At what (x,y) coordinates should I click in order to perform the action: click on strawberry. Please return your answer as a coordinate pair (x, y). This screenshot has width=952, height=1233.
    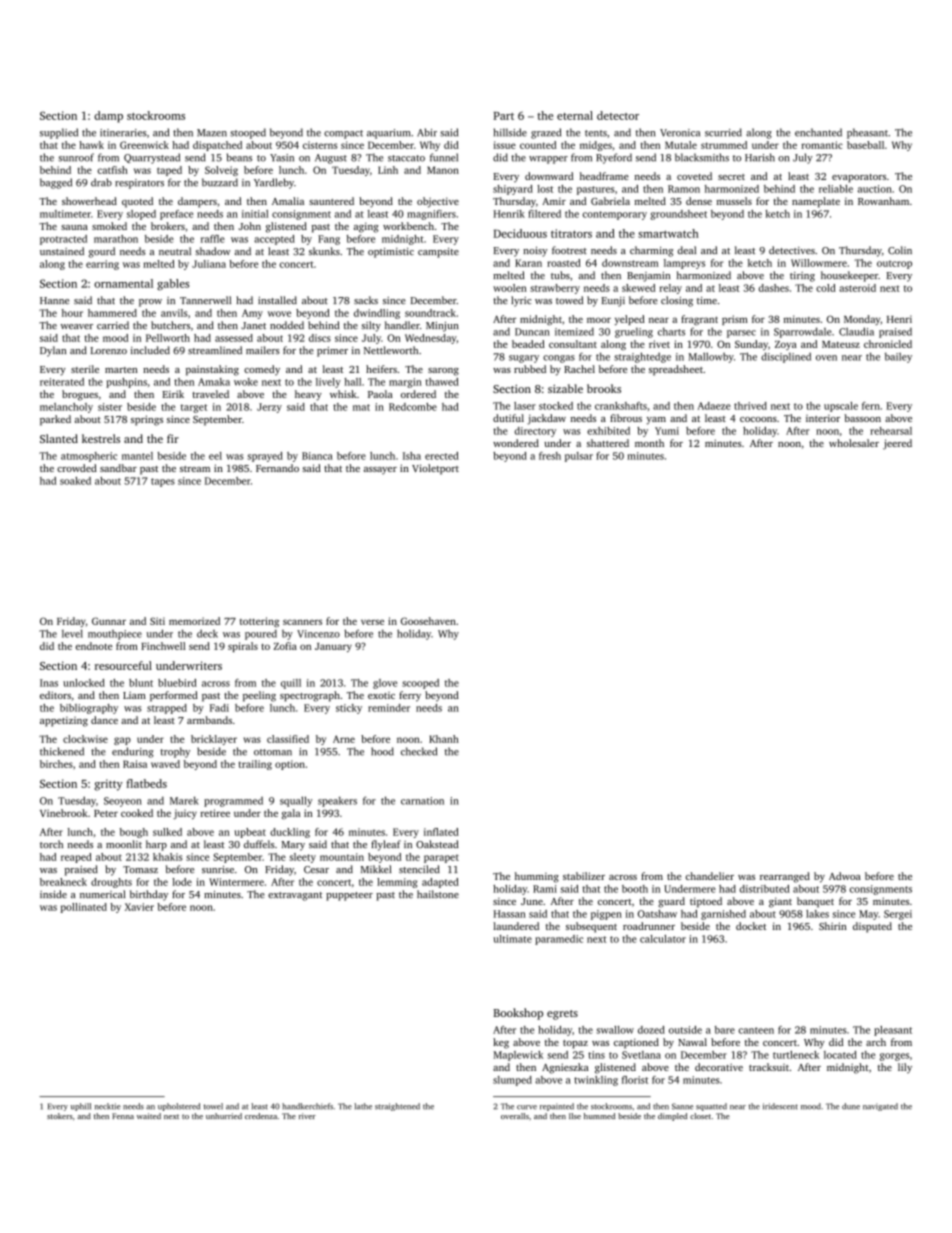
    Looking at the image, I should click on (555, 289).
